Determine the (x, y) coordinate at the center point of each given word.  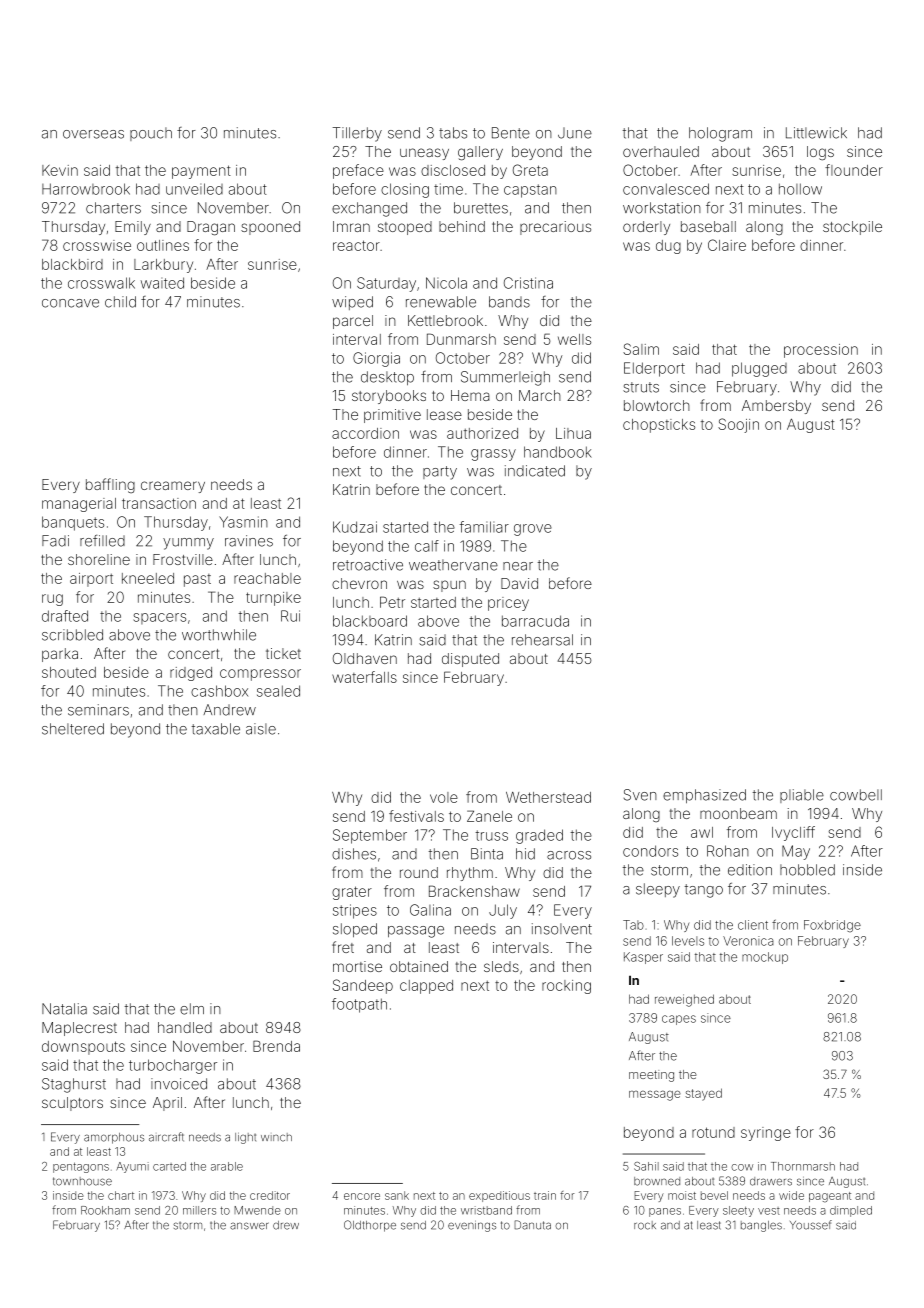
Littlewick (816, 133)
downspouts (83, 1048)
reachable (267, 578)
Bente (511, 133)
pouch (151, 134)
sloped (355, 930)
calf (427, 546)
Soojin (738, 425)
